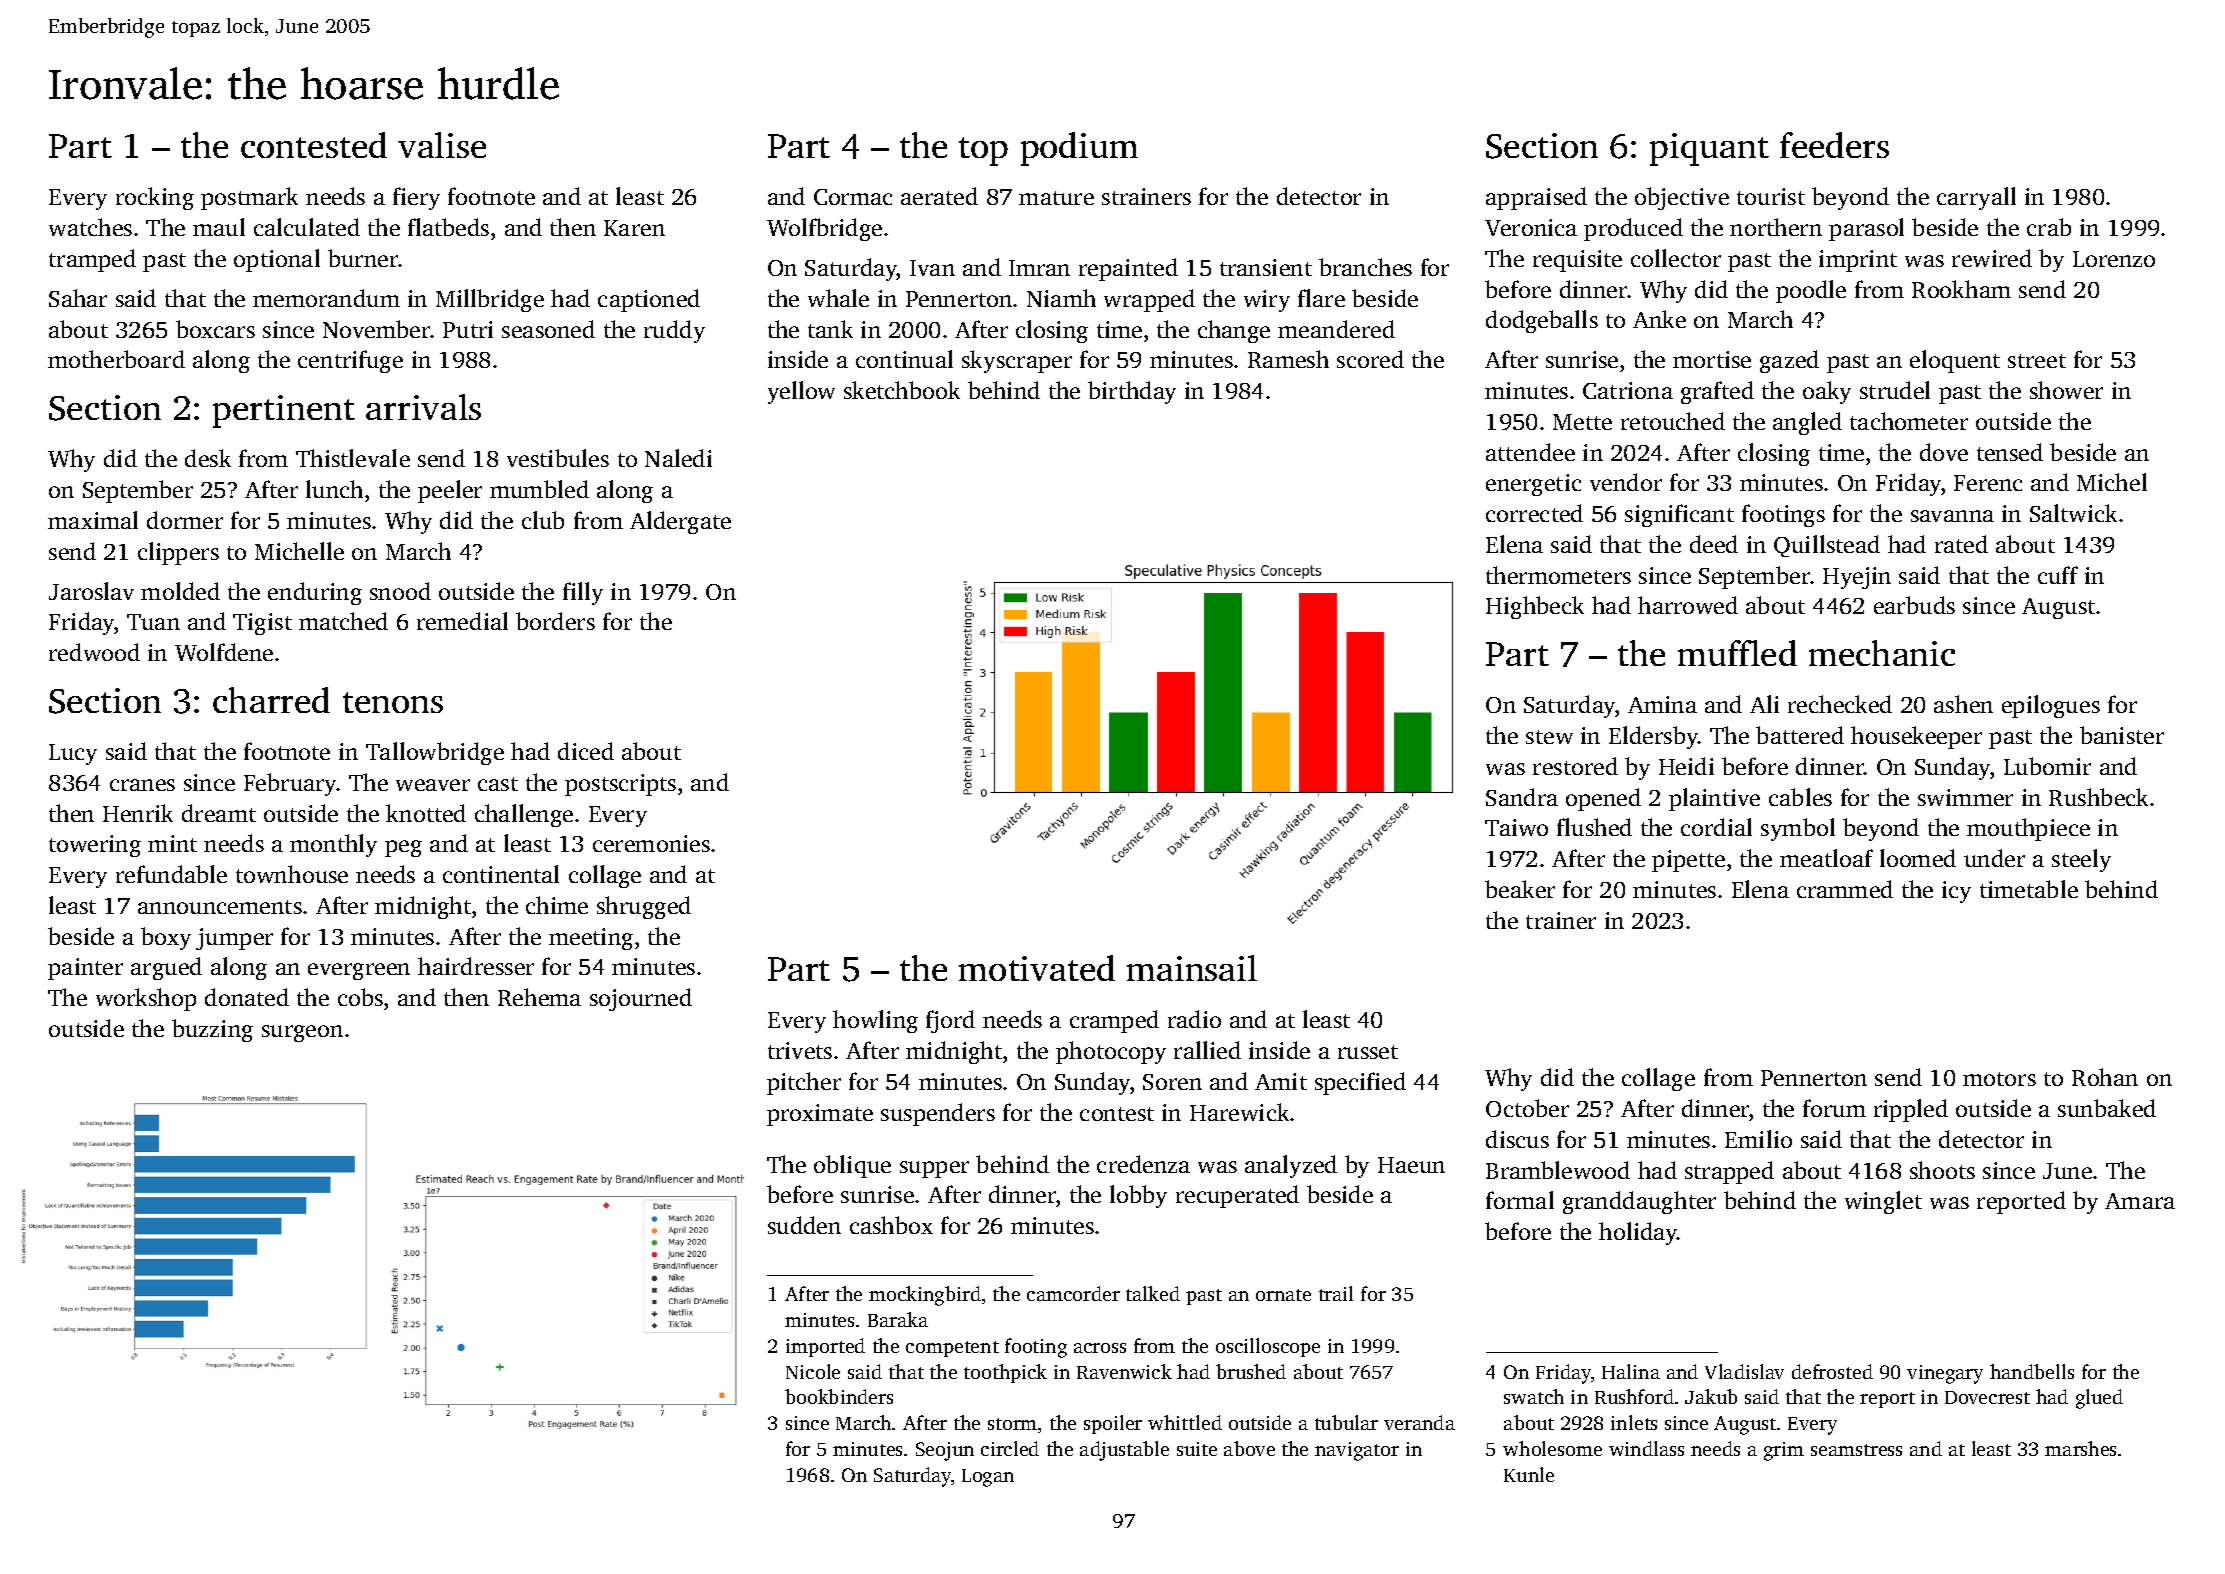 The width and height of the document is (2225, 1574). I want to click on harrowed, so click(1688, 605).
